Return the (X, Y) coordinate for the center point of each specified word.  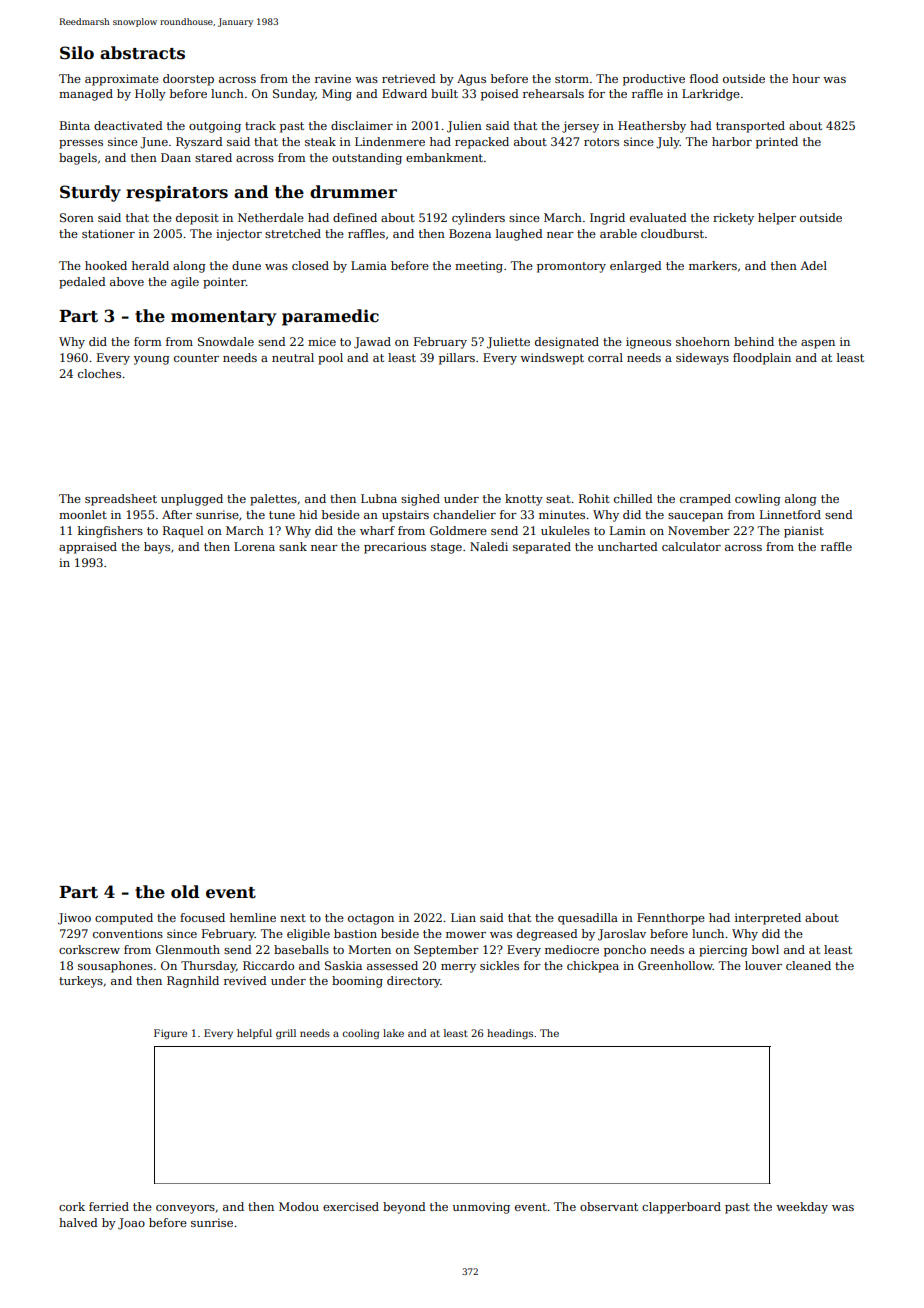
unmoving (481, 1208)
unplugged (192, 500)
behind (754, 341)
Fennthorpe (671, 919)
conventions (128, 933)
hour (806, 78)
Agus (471, 80)
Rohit (594, 498)
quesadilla (588, 919)
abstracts (142, 53)
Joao (131, 1224)
